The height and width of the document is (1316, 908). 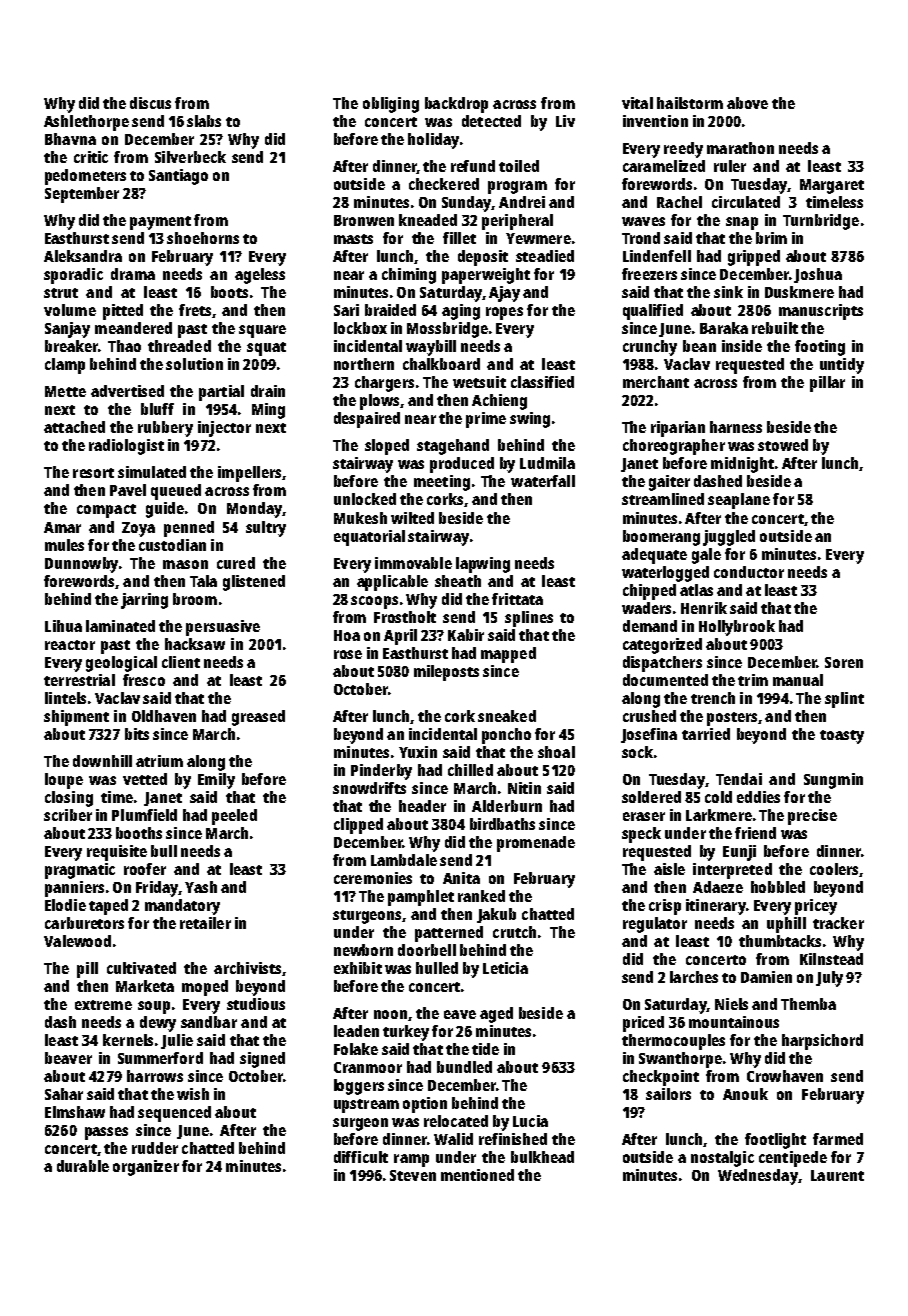 What do you see at coordinates (837, 1175) in the document?
I see `Laurent` at bounding box center [837, 1175].
